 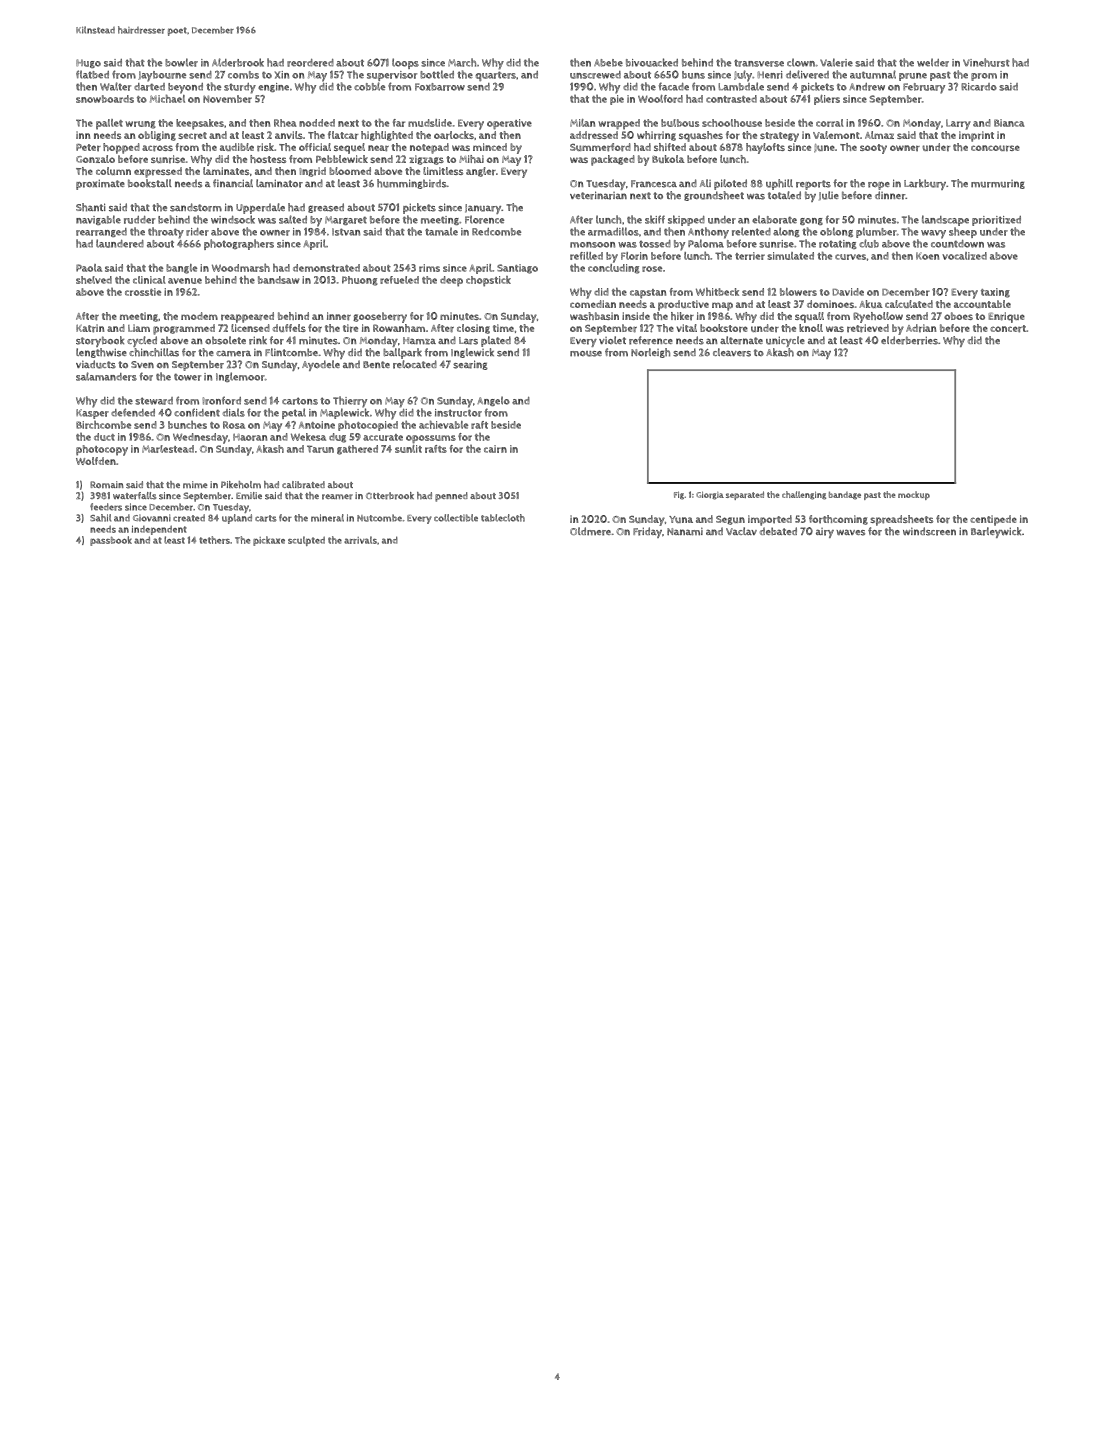 I want to click on rose, so click(x=652, y=269).
